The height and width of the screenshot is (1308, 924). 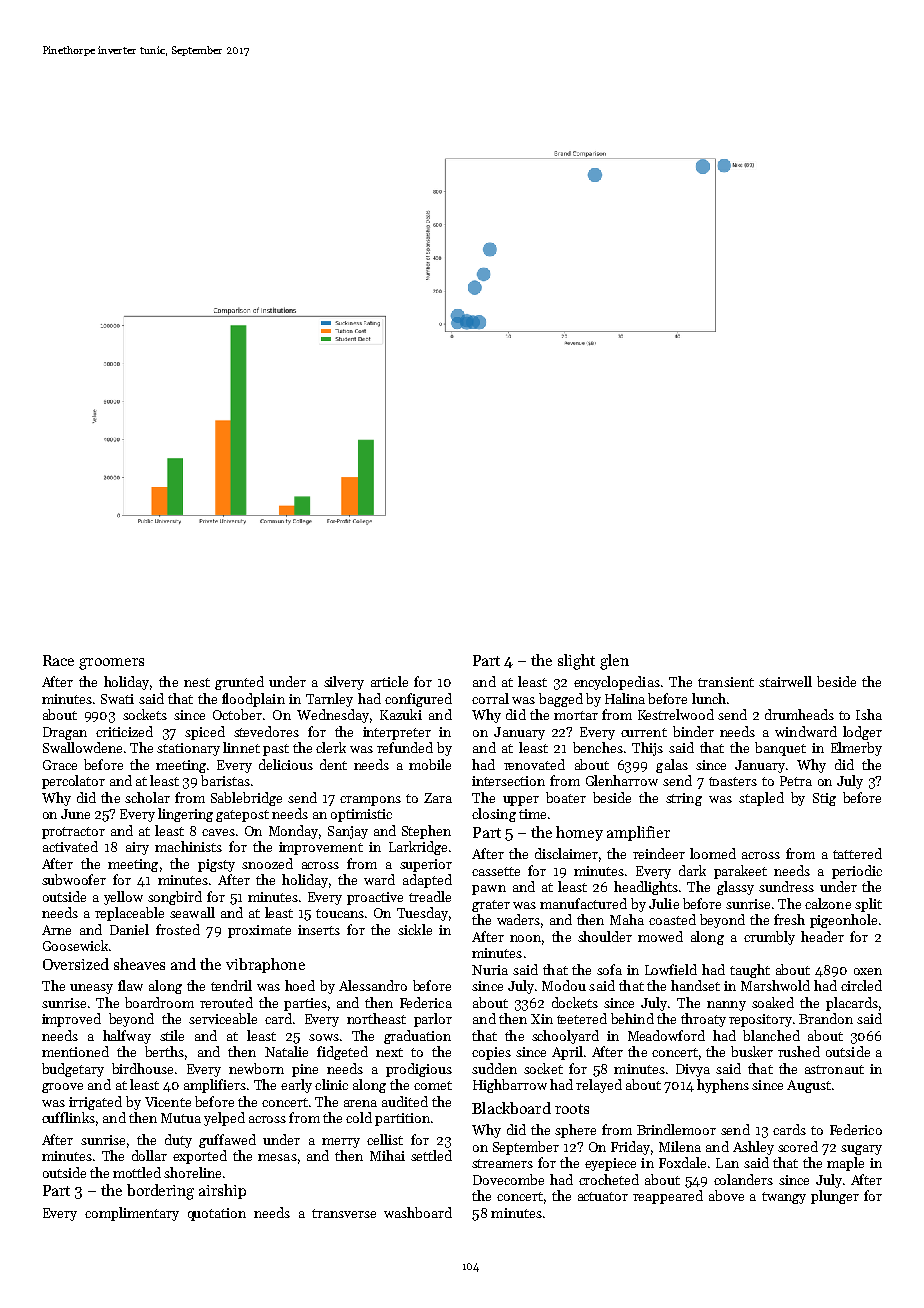 I want to click on halfway, so click(x=127, y=1037).
